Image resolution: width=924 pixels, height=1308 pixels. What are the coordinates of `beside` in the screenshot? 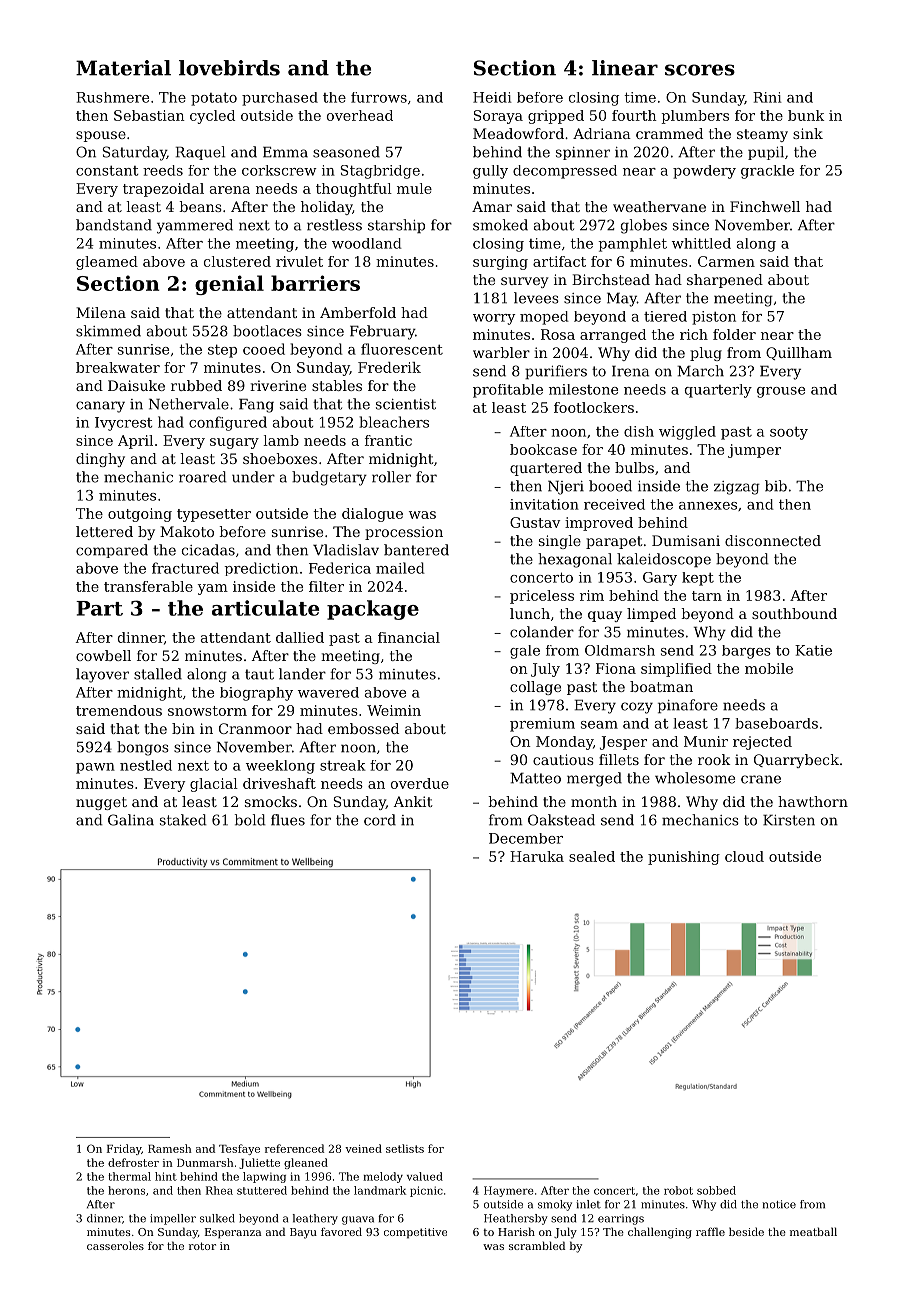 It's located at (746, 1231).
